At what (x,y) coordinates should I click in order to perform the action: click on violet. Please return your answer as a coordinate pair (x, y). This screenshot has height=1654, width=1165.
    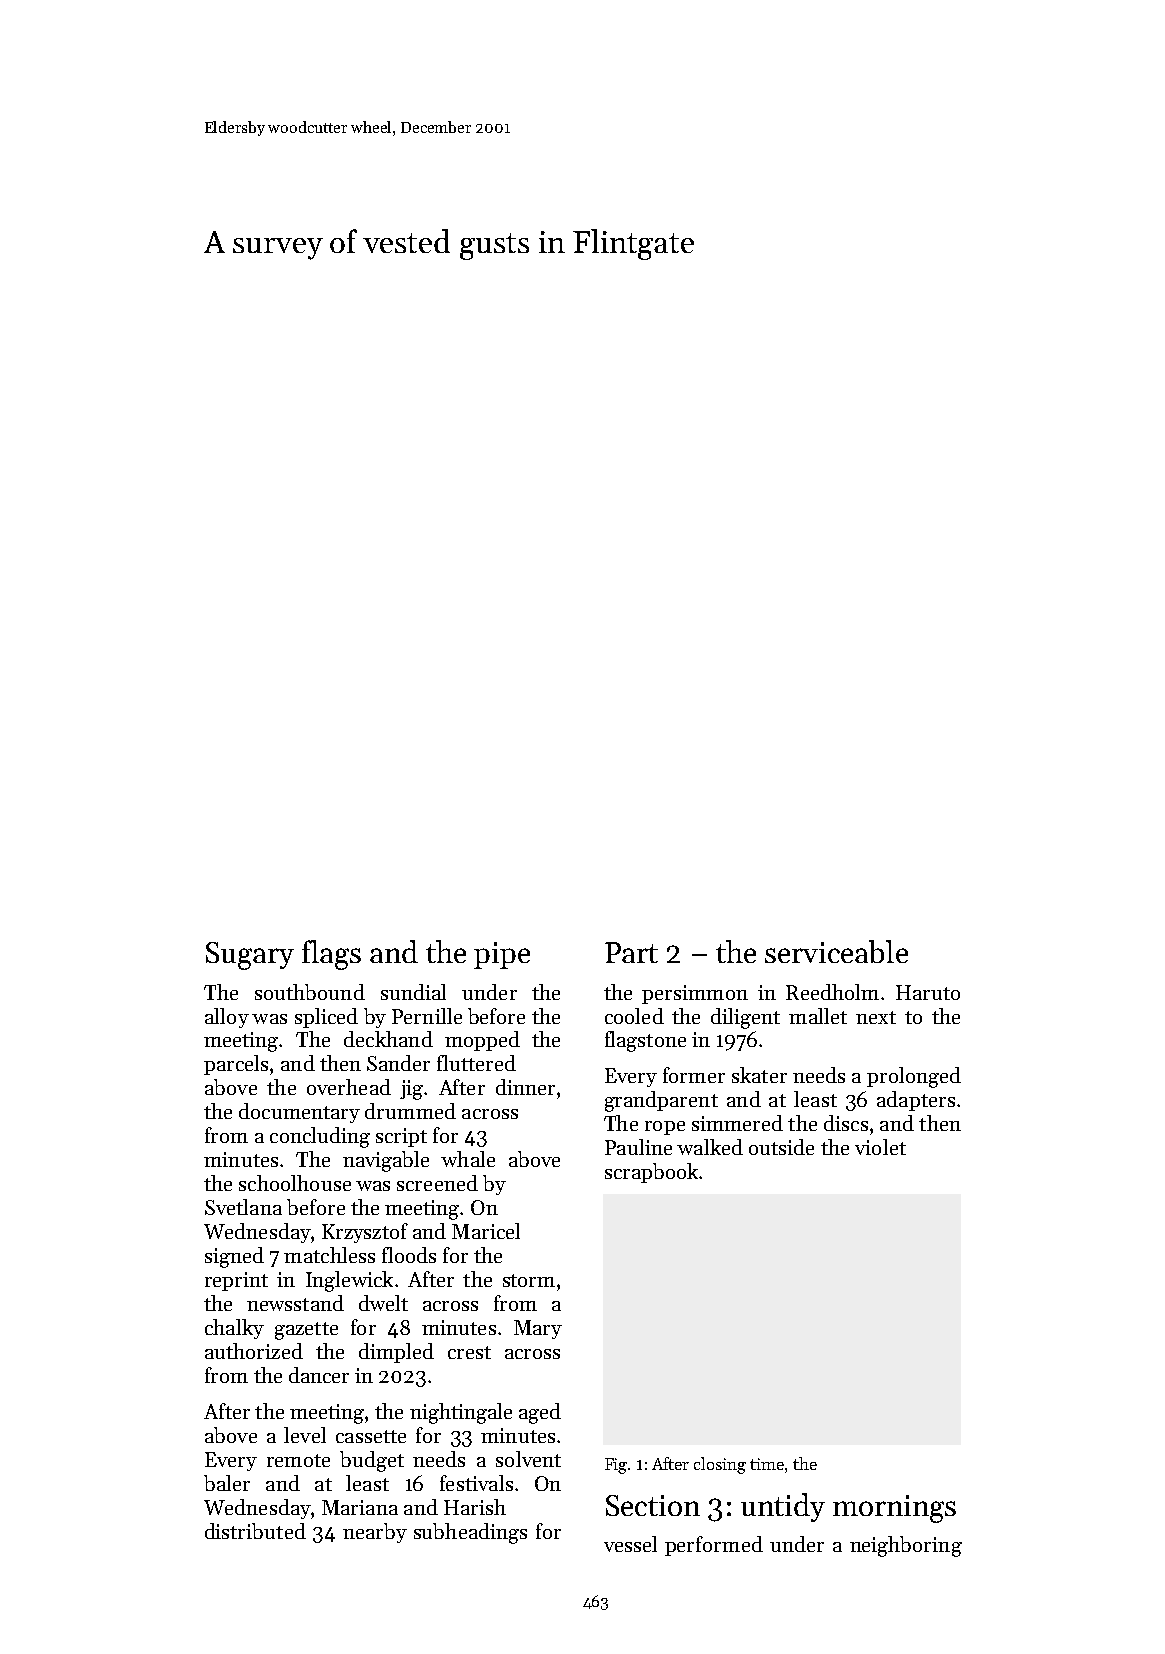
    Looking at the image, I should click on (880, 1147).
